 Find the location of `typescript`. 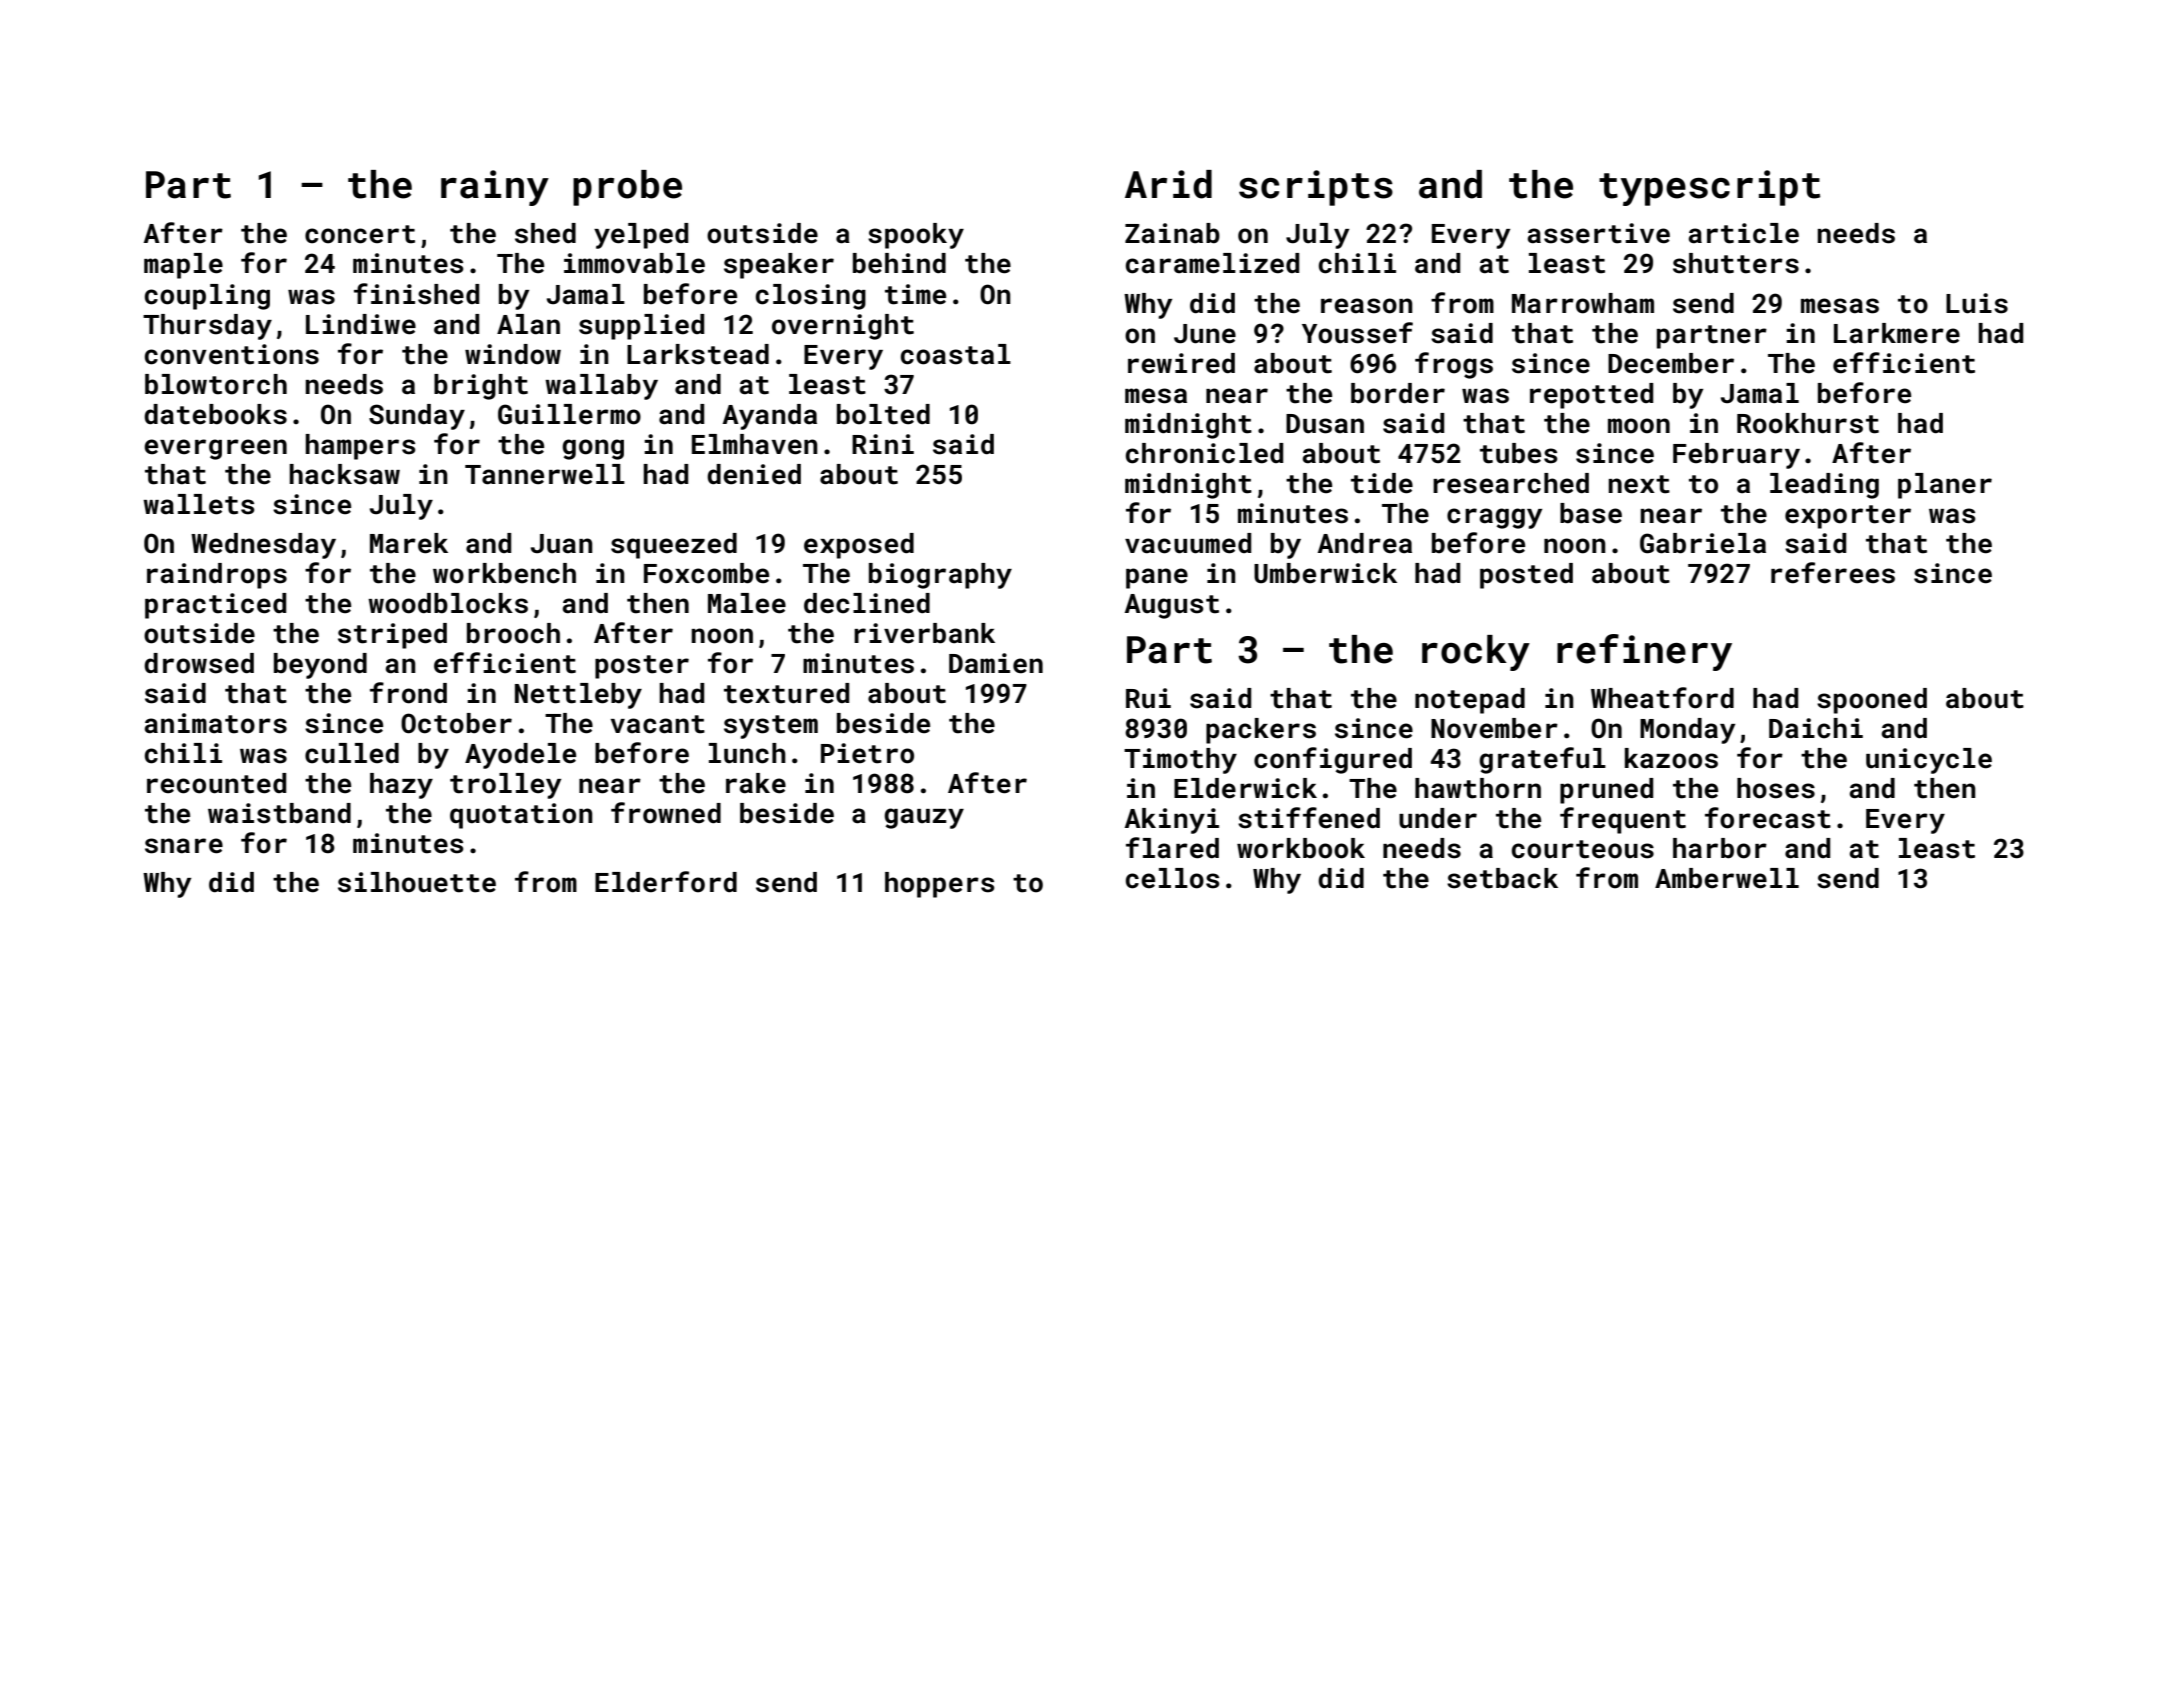

typescript is located at coordinates (1709, 188).
